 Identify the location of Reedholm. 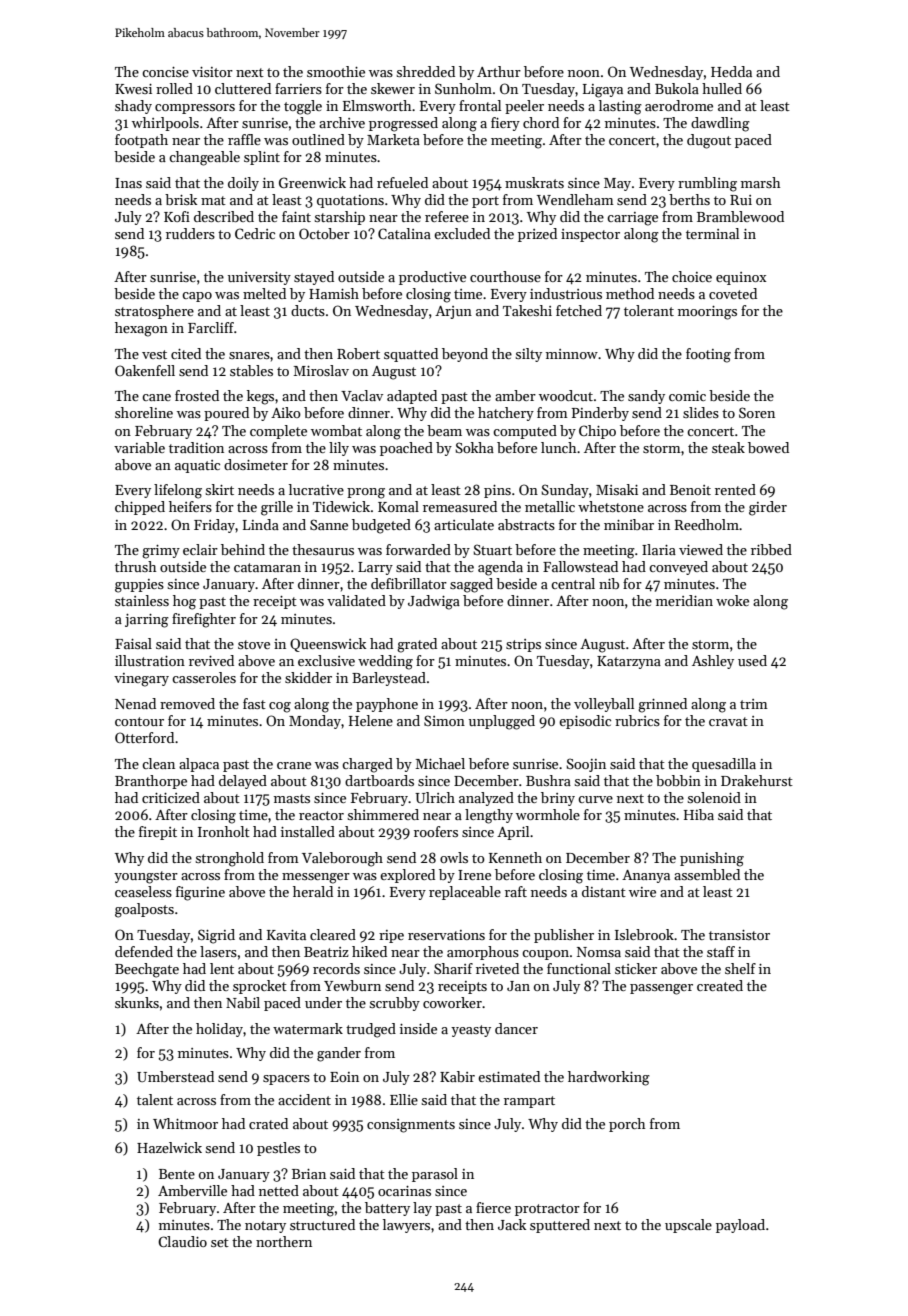
(707, 524).
